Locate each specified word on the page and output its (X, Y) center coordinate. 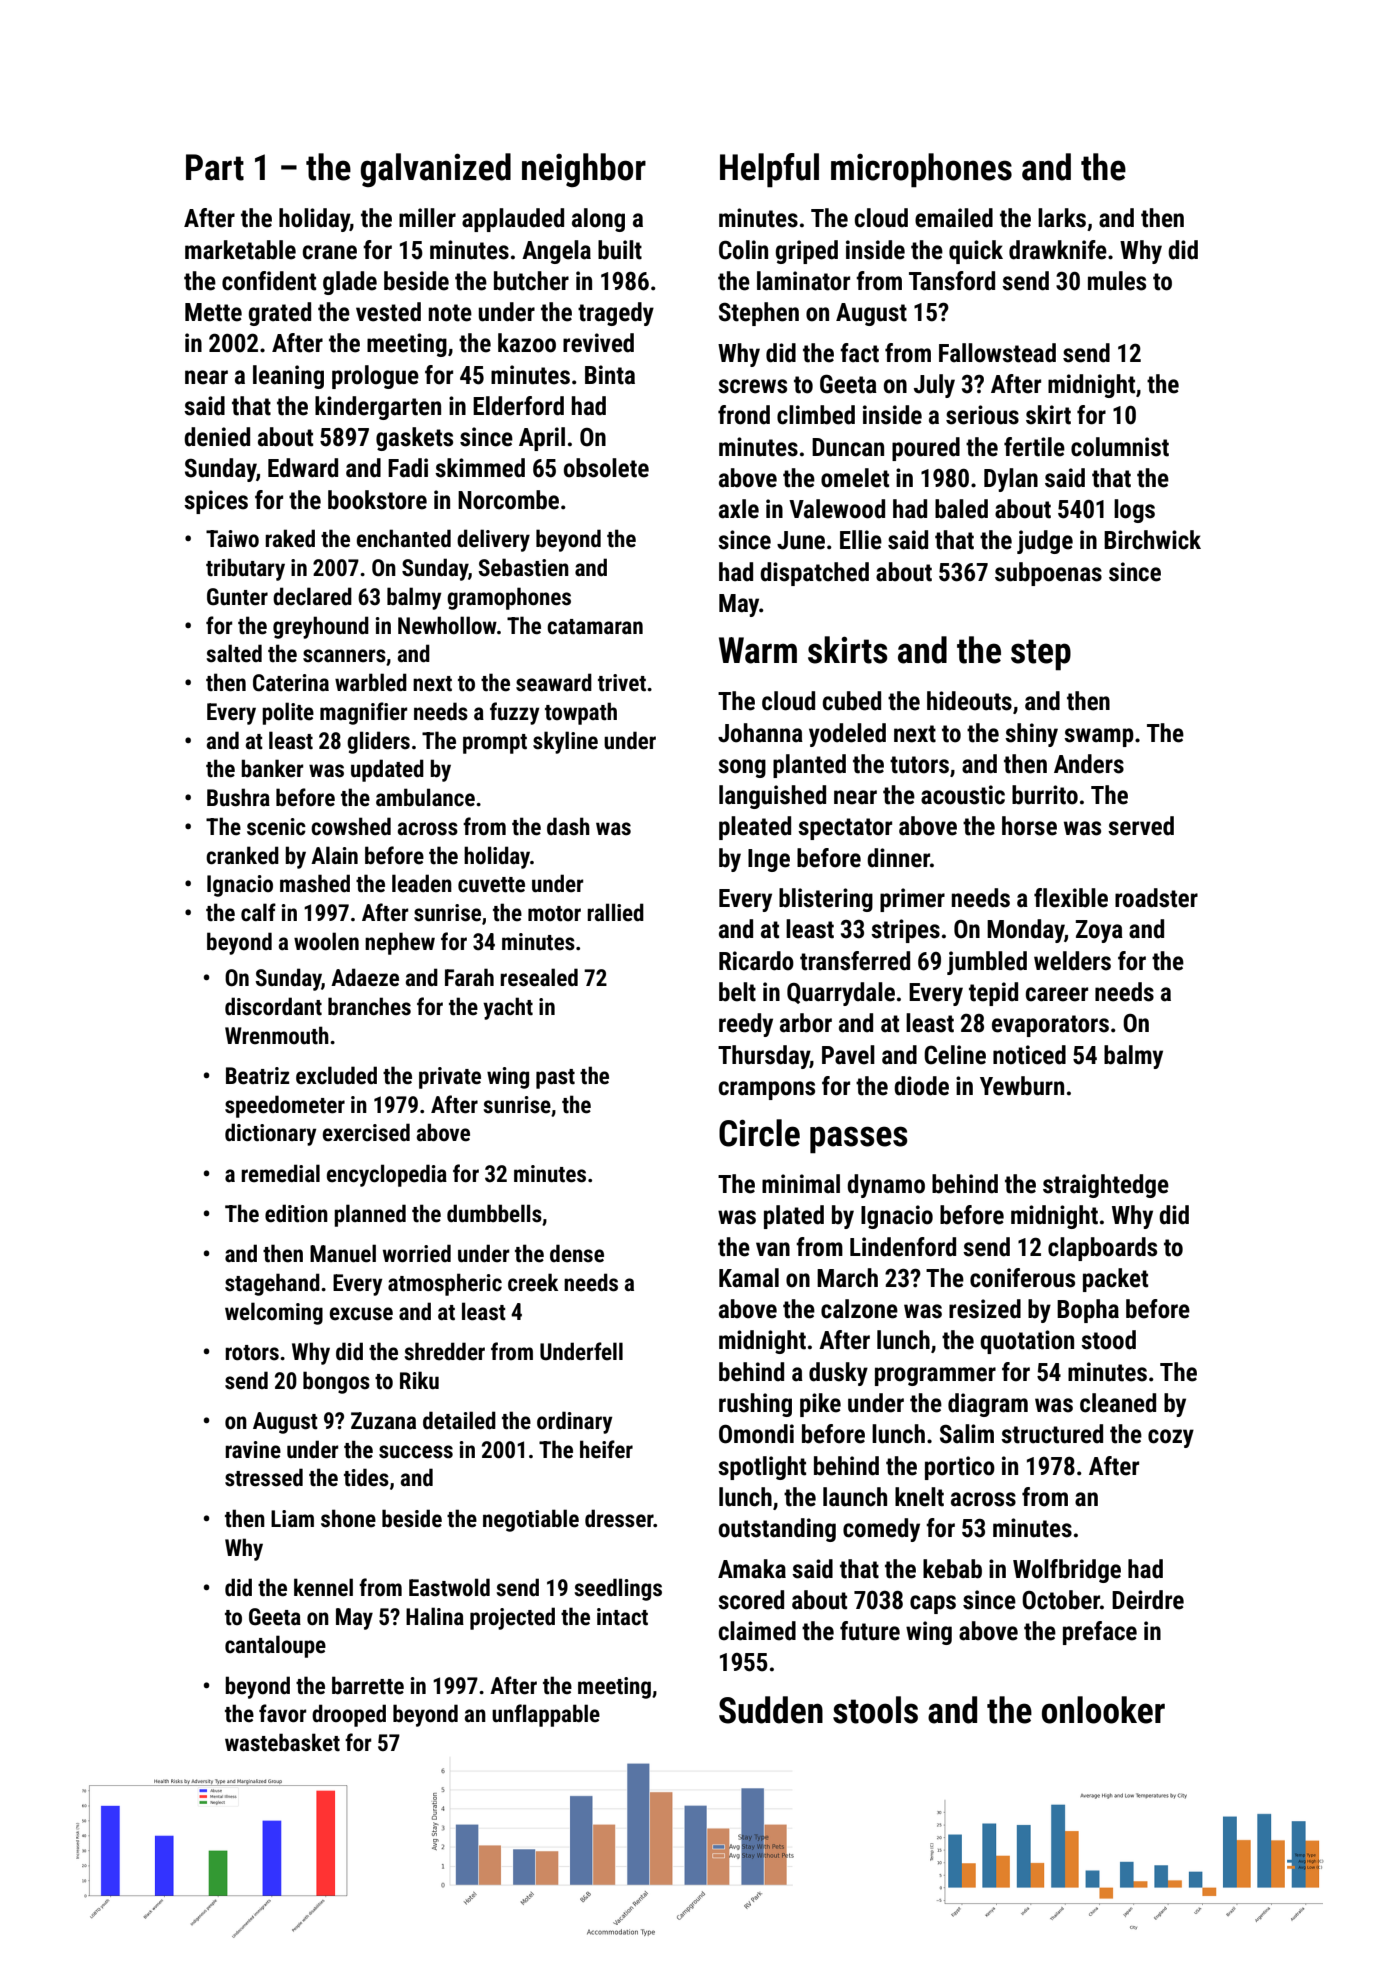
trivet (622, 683)
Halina (435, 1616)
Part (215, 167)
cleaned (1118, 1403)
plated (794, 1217)
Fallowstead (997, 353)
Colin (743, 250)
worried (417, 1253)
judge (1045, 542)
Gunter (237, 597)
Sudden (771, 1710)
